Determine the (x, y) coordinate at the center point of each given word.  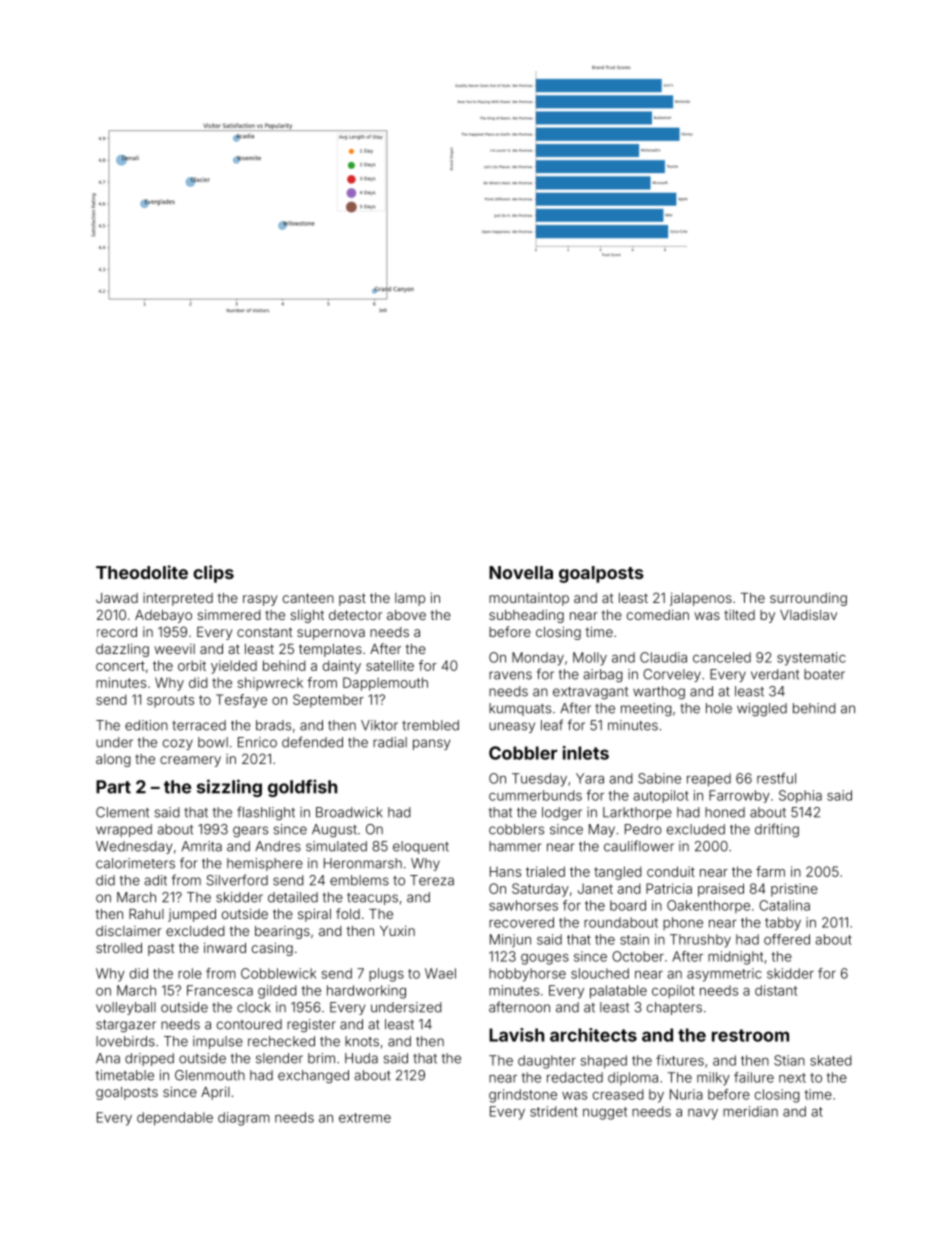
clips (213, 574)
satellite (390, 665)
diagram (244, 1119)
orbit (192, 665)
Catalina (784, 905)
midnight (735, 958)
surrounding (808, 599)
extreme (365, 1118)
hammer (515, 846)
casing (272, 949)
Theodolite (142, 572)
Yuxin (397, 930)
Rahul (146, 914)
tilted (739, 615)
